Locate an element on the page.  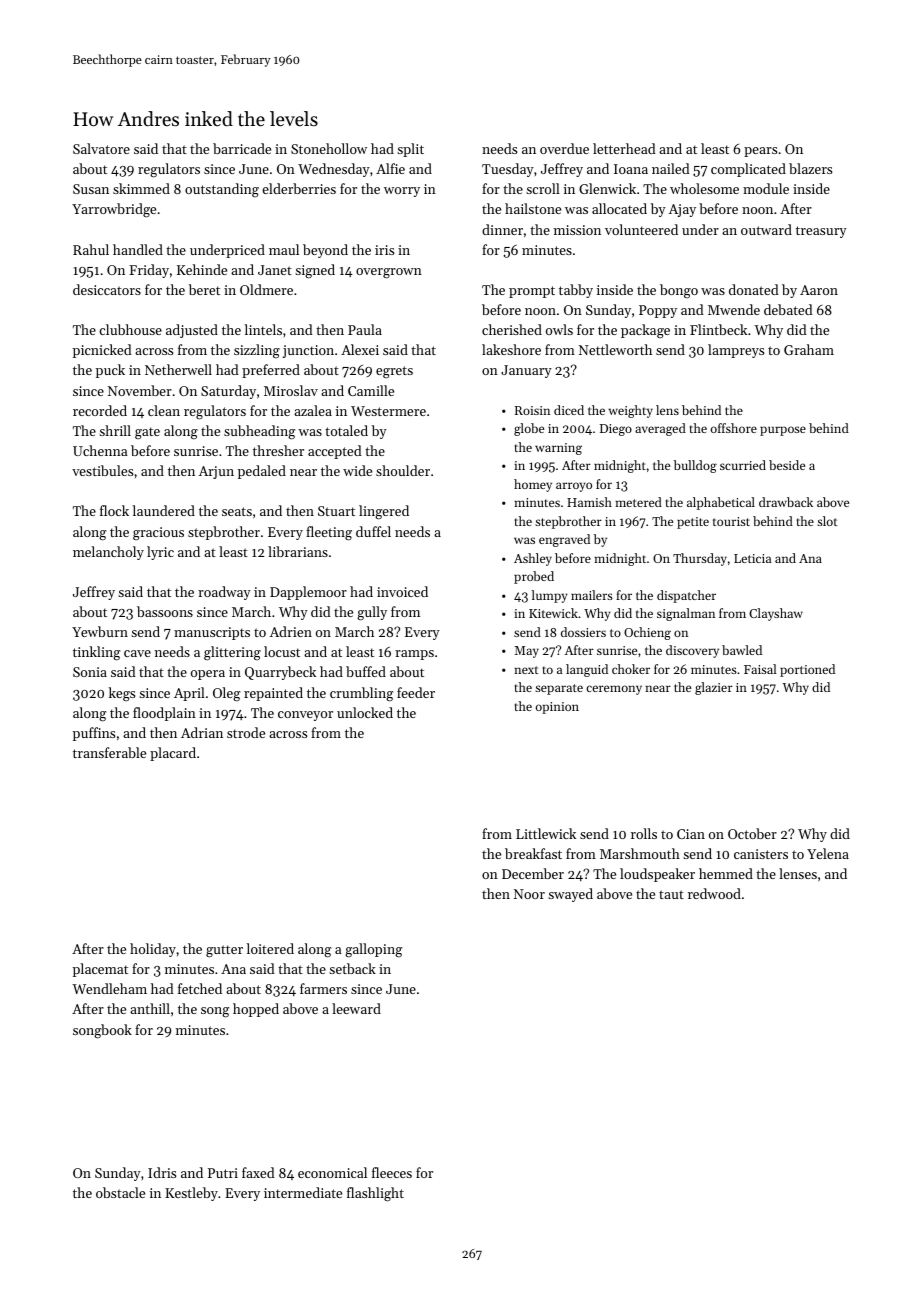
seats is located at coordinates (237, 511).
